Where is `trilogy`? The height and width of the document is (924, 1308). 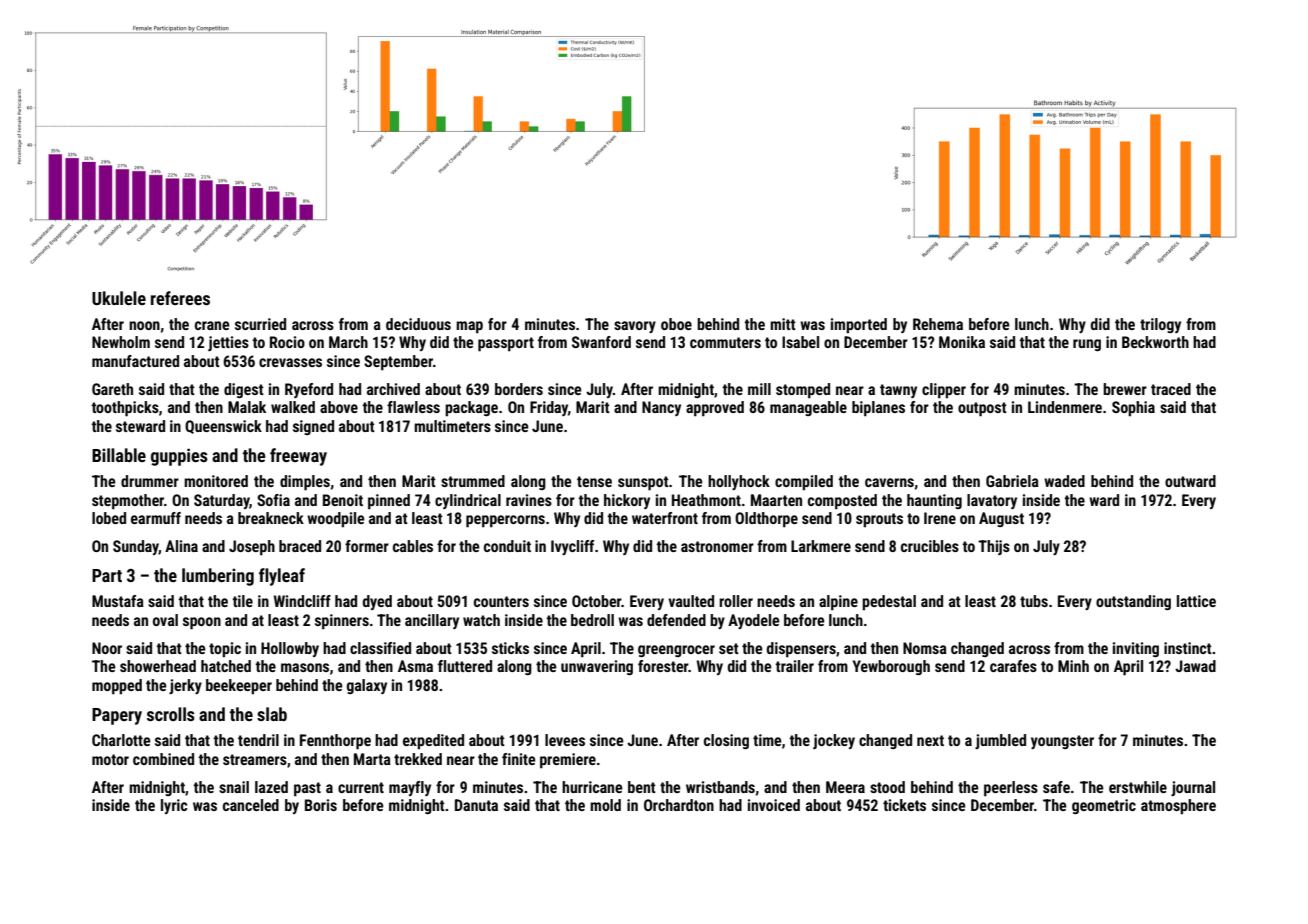 trilogy is located at coordinates (1160, 325).
